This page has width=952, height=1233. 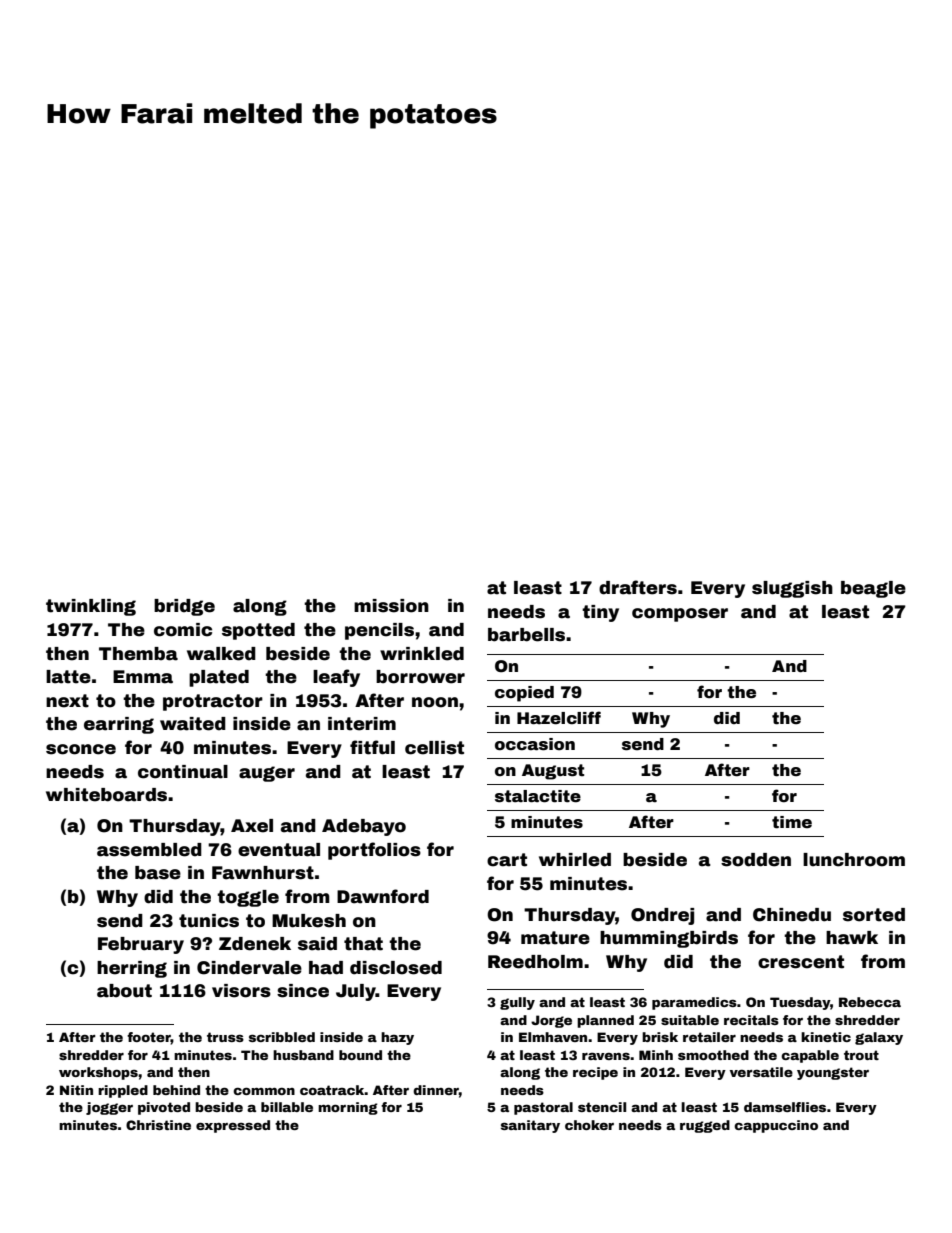 I want to click on morning, so click(x=348, y=1108).
